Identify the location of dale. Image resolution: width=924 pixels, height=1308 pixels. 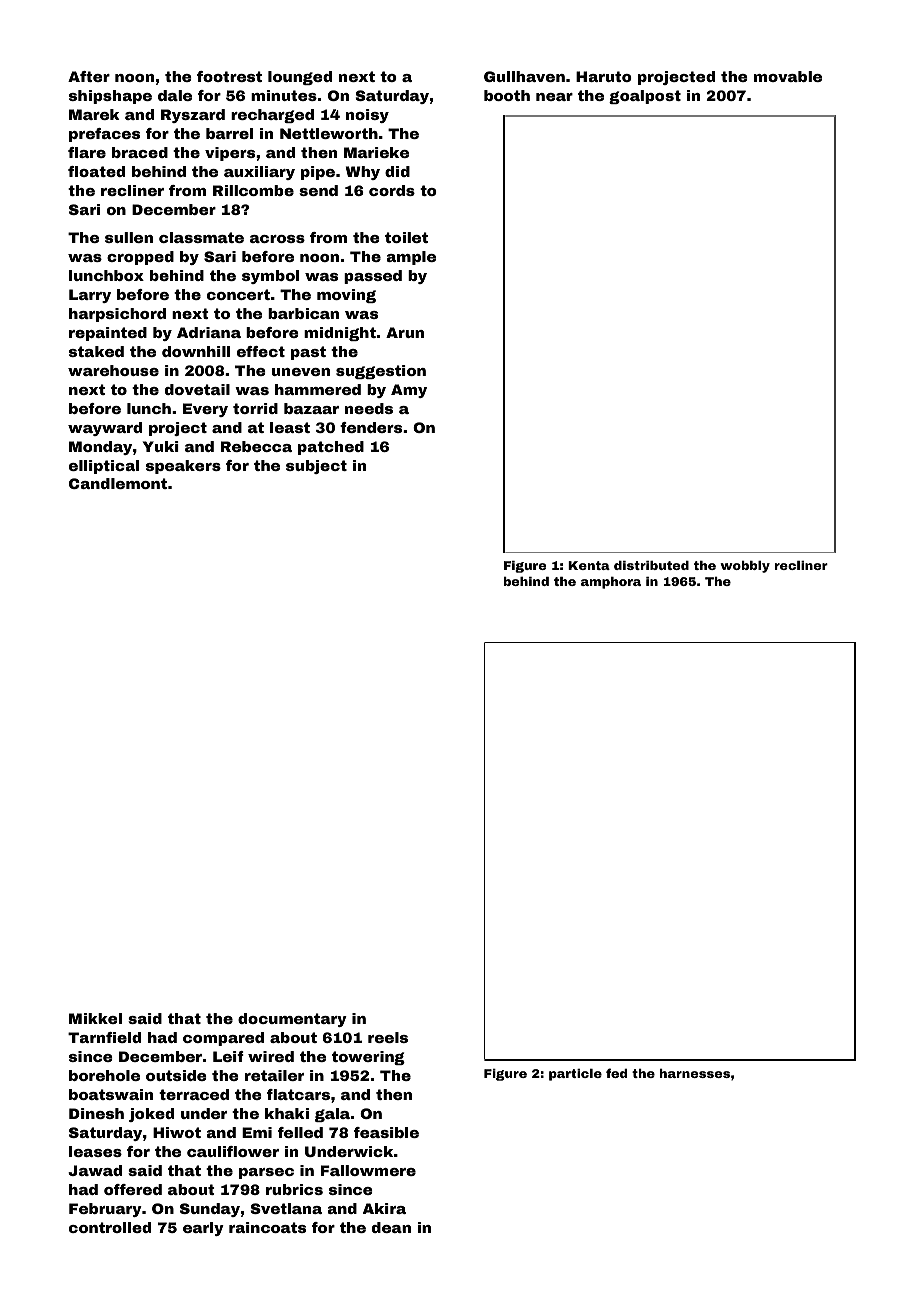
(175, 95).
